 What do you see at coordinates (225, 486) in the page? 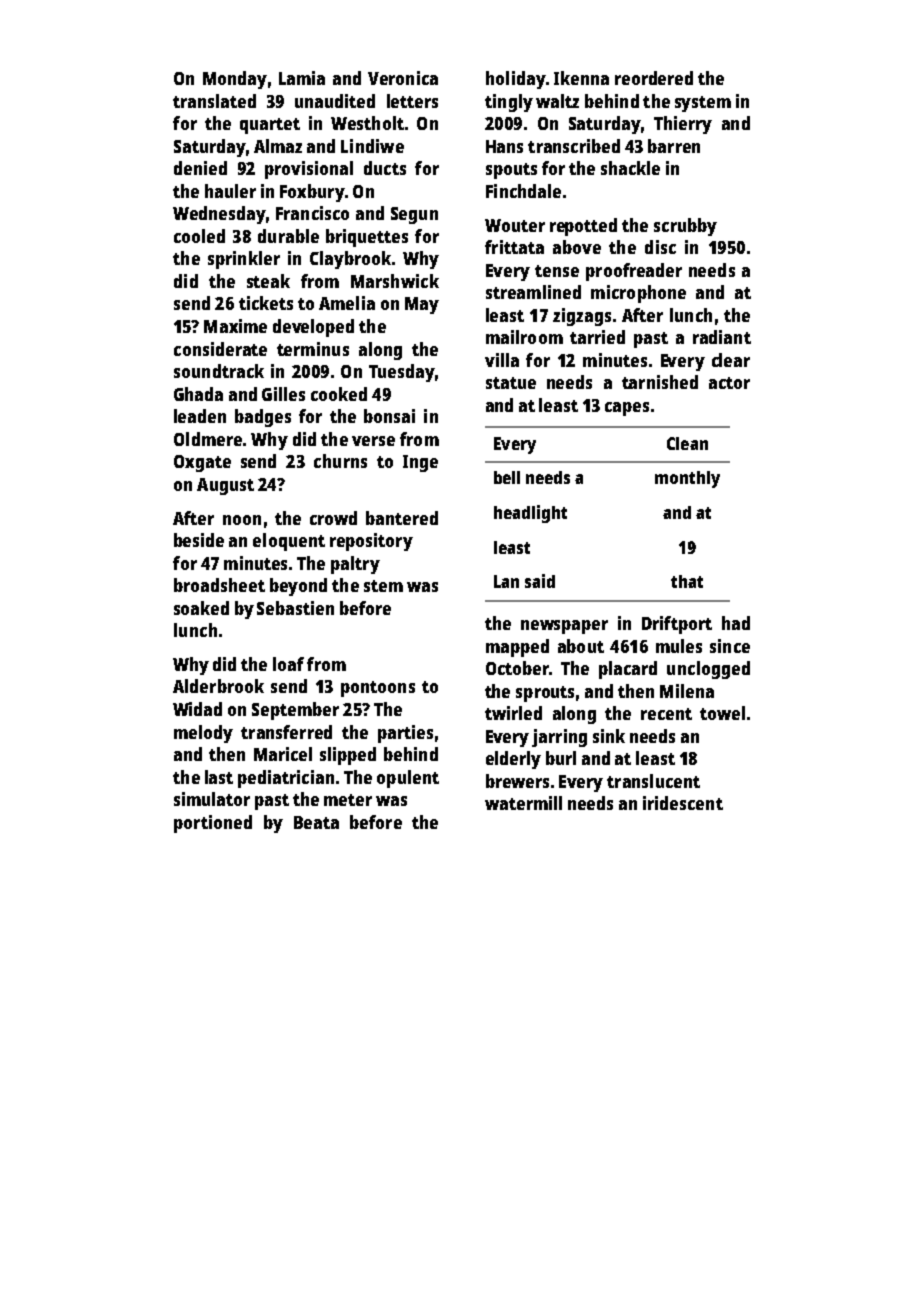
I see `August` at bounding box center [225, 486].
